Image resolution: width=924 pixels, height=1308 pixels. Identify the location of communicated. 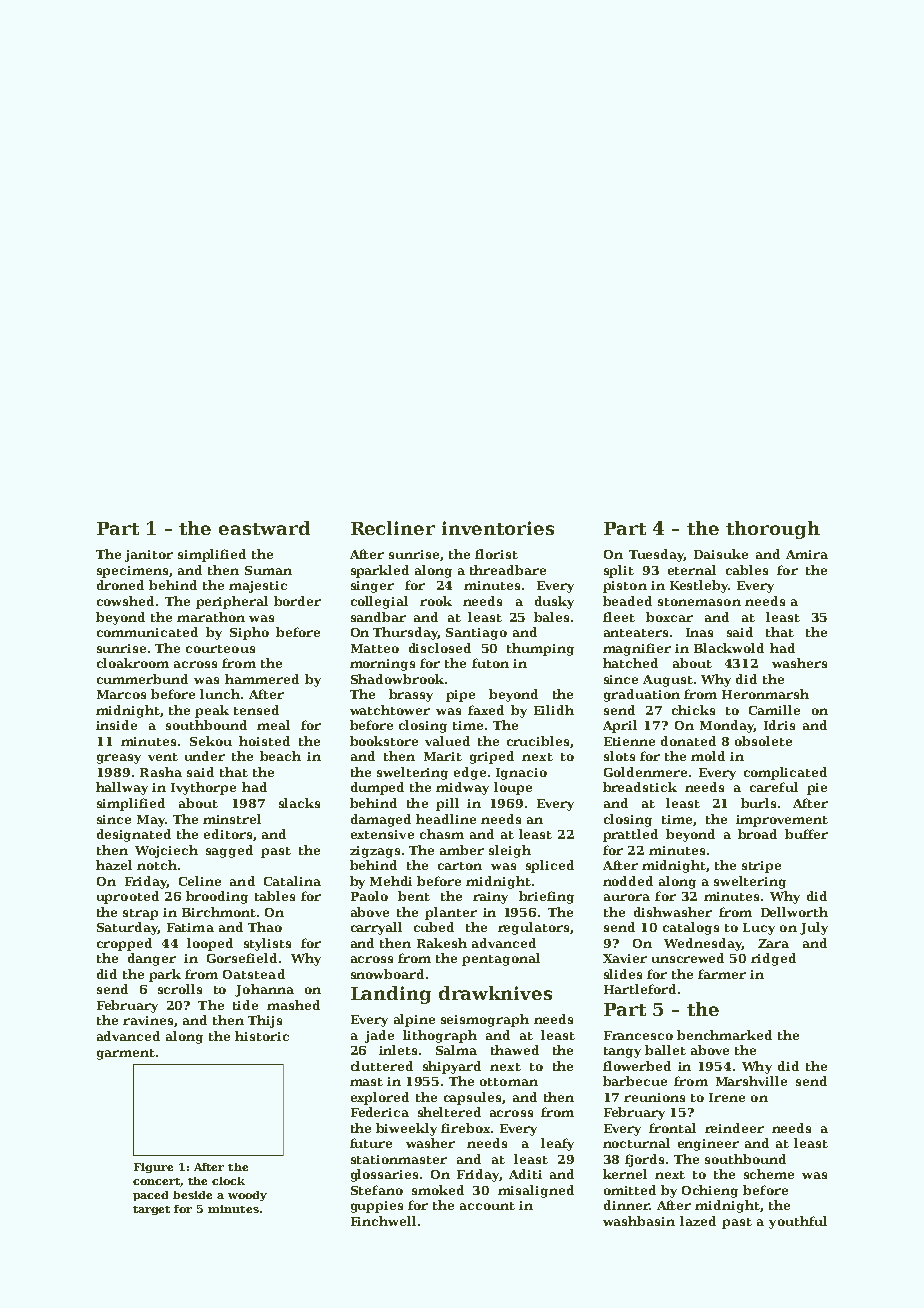
(147, 632).
